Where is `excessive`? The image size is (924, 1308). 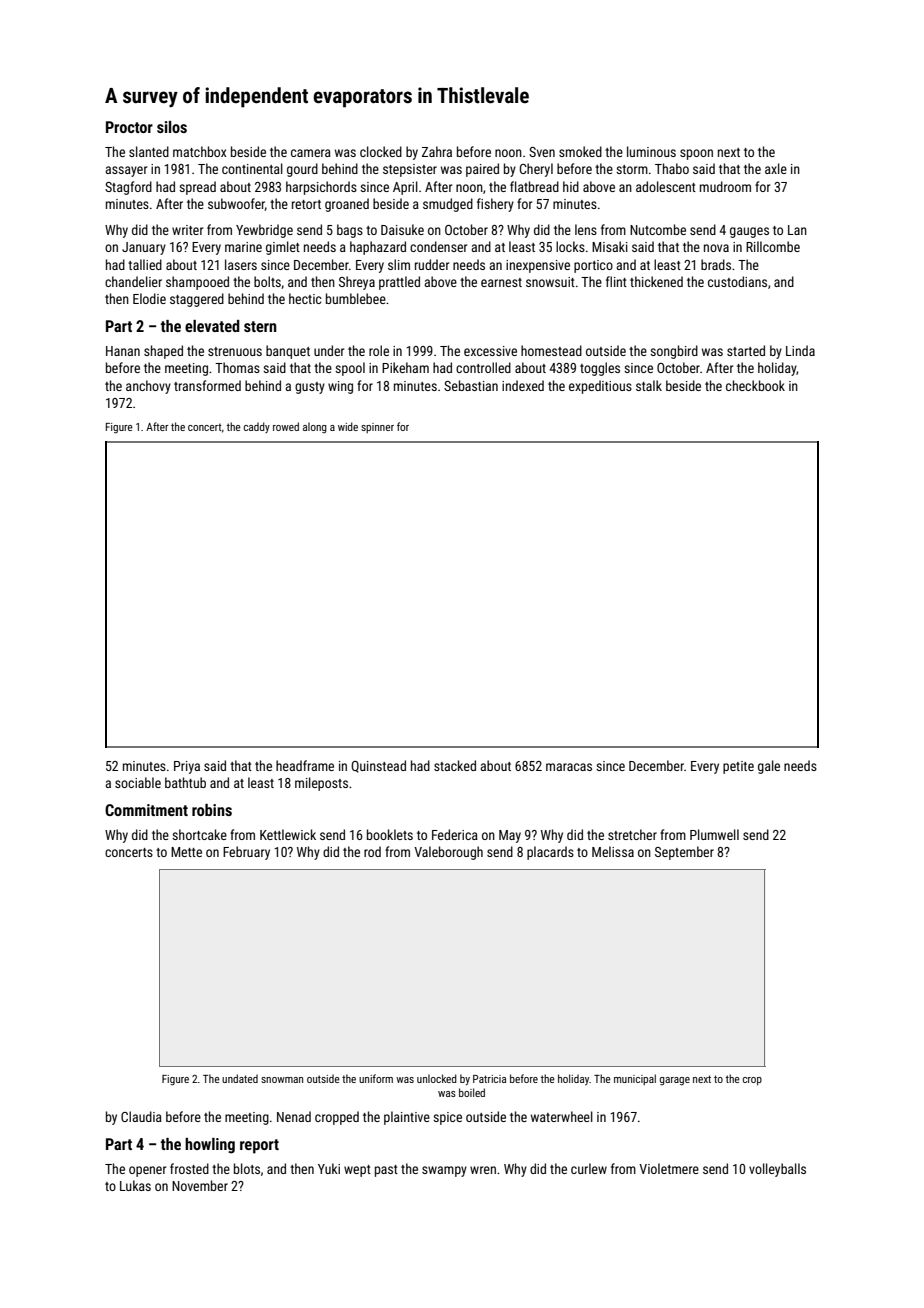 excessive is located at coordinates (490, 351).
